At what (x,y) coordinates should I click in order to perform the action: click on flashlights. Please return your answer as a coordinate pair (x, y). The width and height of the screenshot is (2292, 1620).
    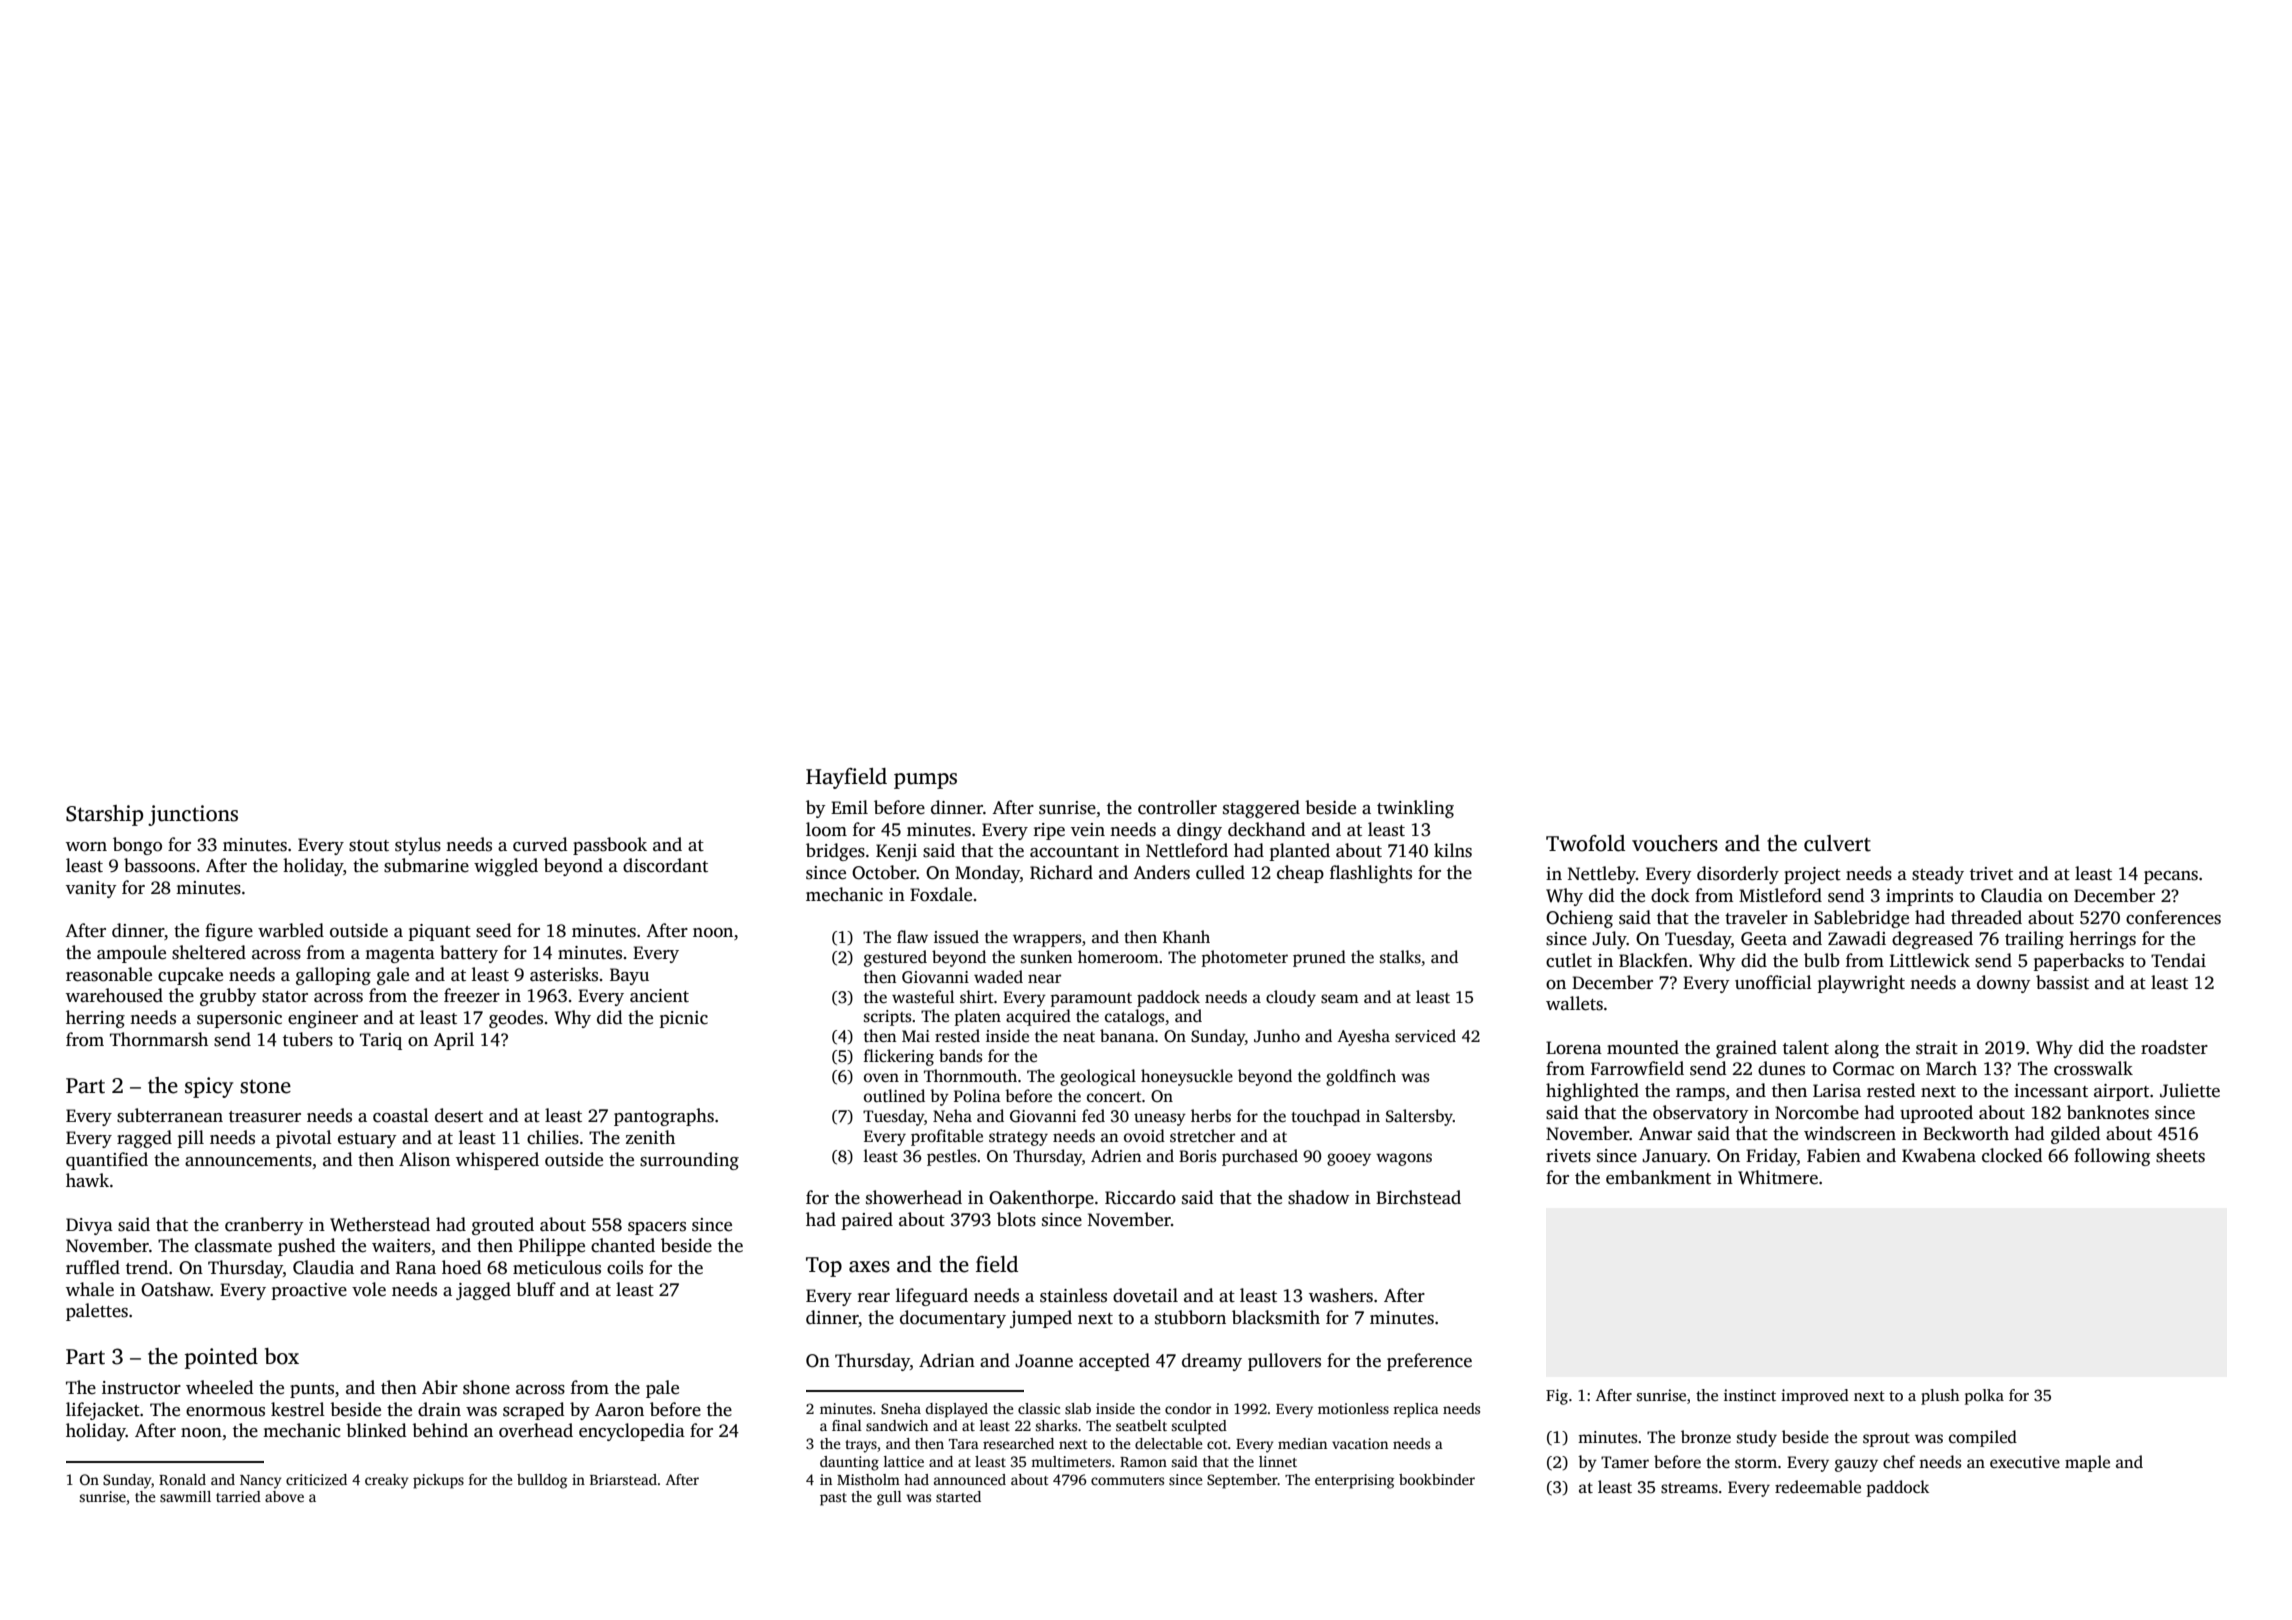
    Looking at the image, I should click on (1371, 874).
